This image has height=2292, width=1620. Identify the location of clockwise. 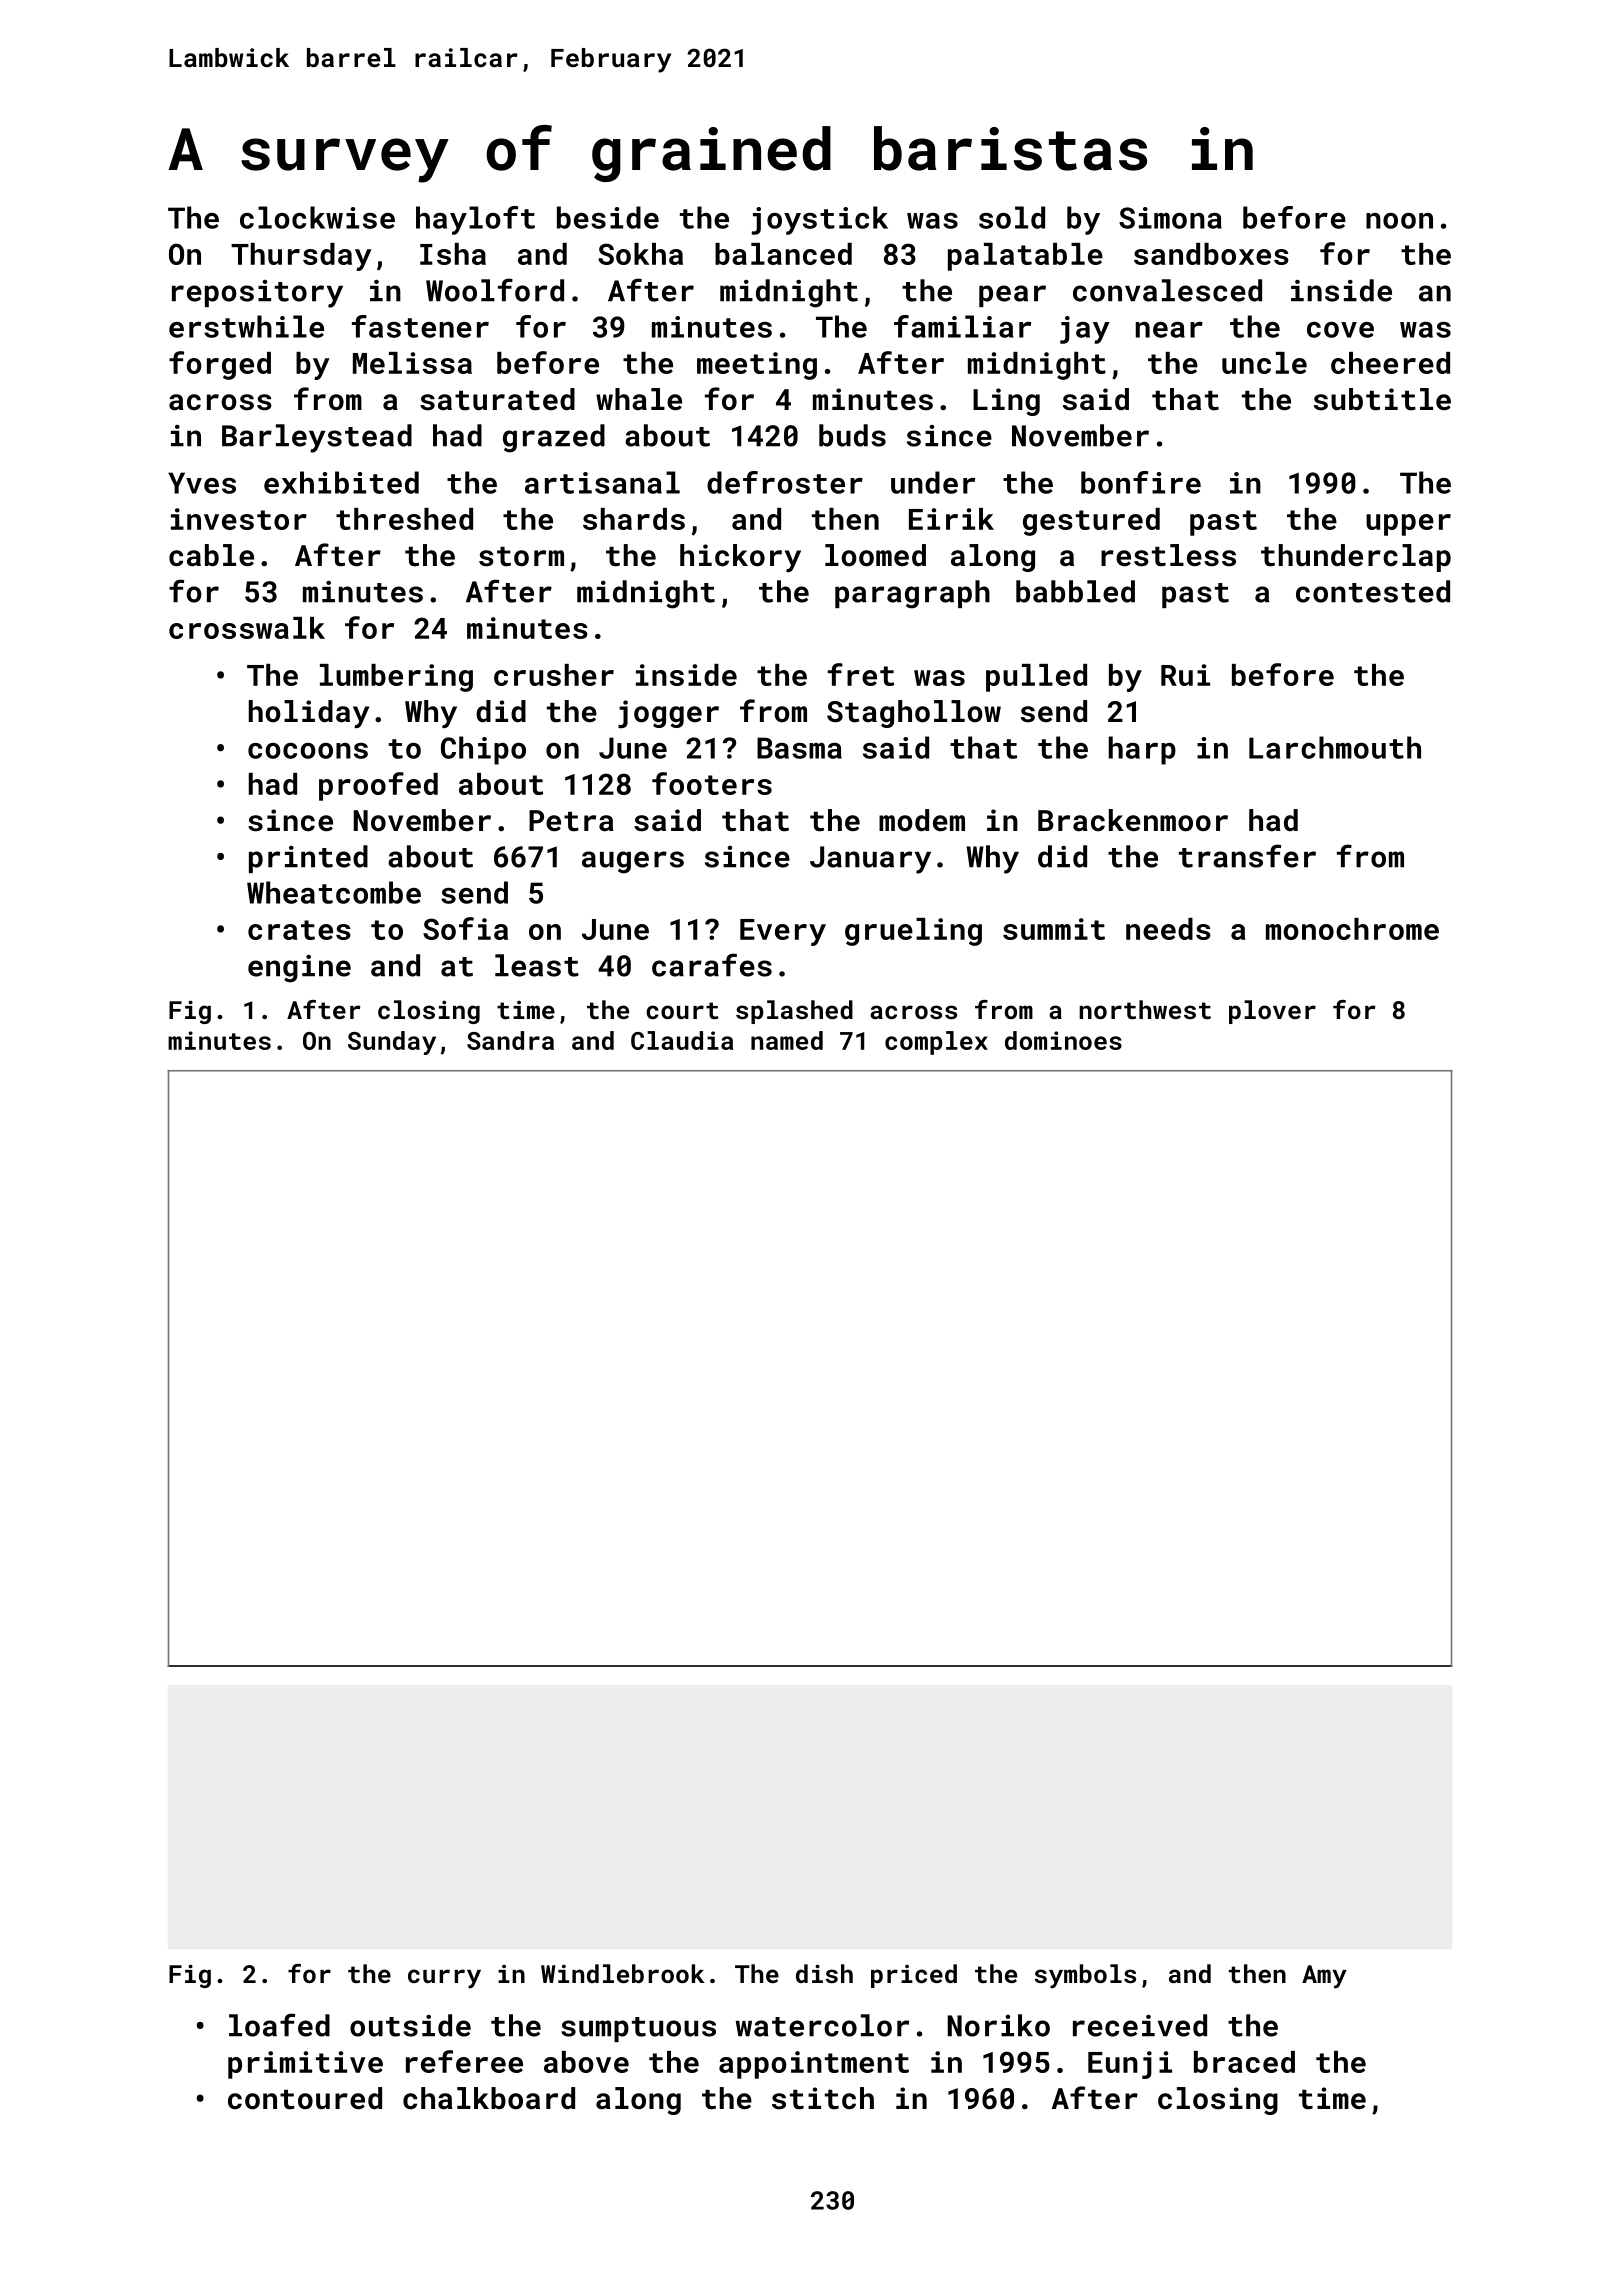
(317, 217).
